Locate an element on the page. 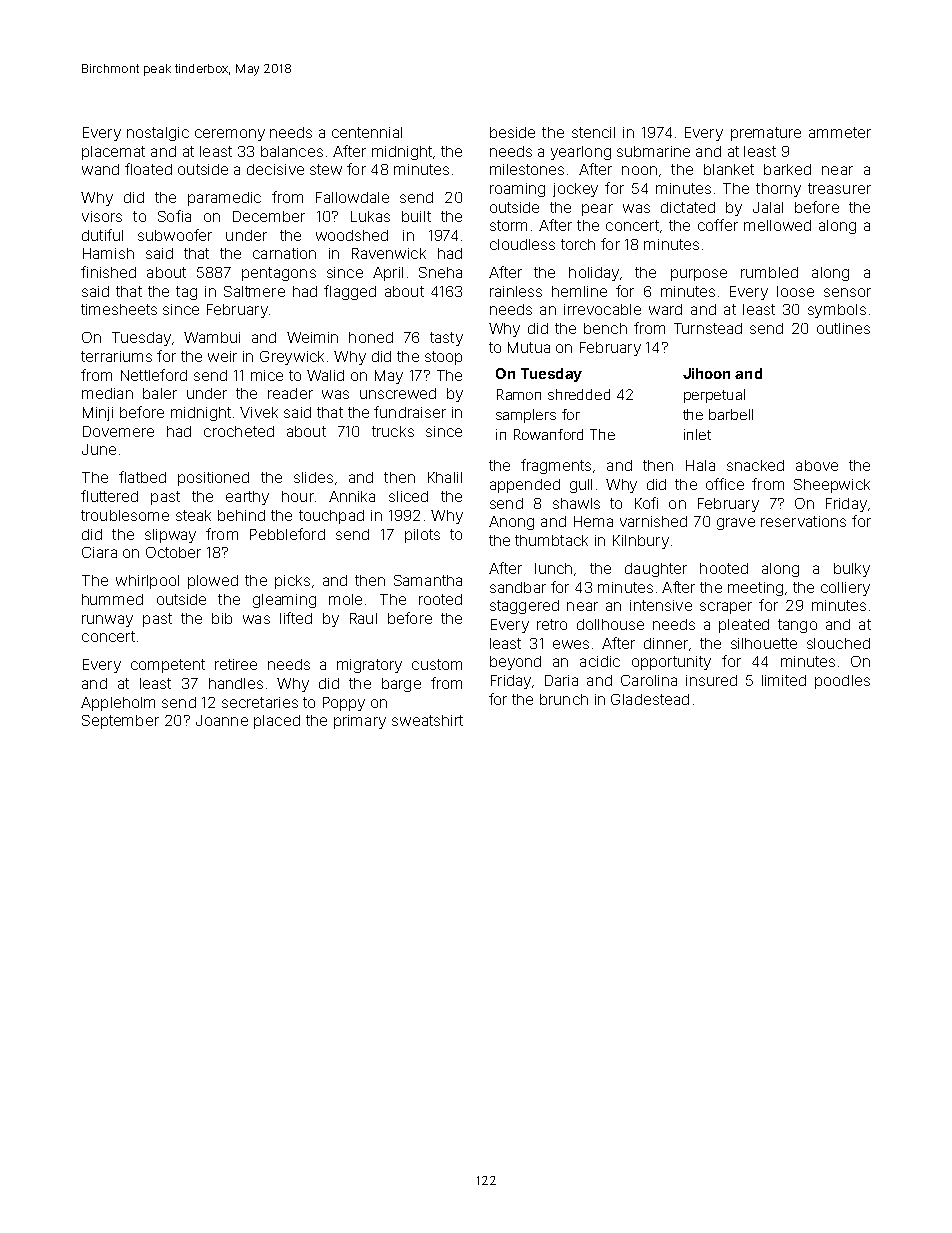  placed is located at coordinates (277, 722).
